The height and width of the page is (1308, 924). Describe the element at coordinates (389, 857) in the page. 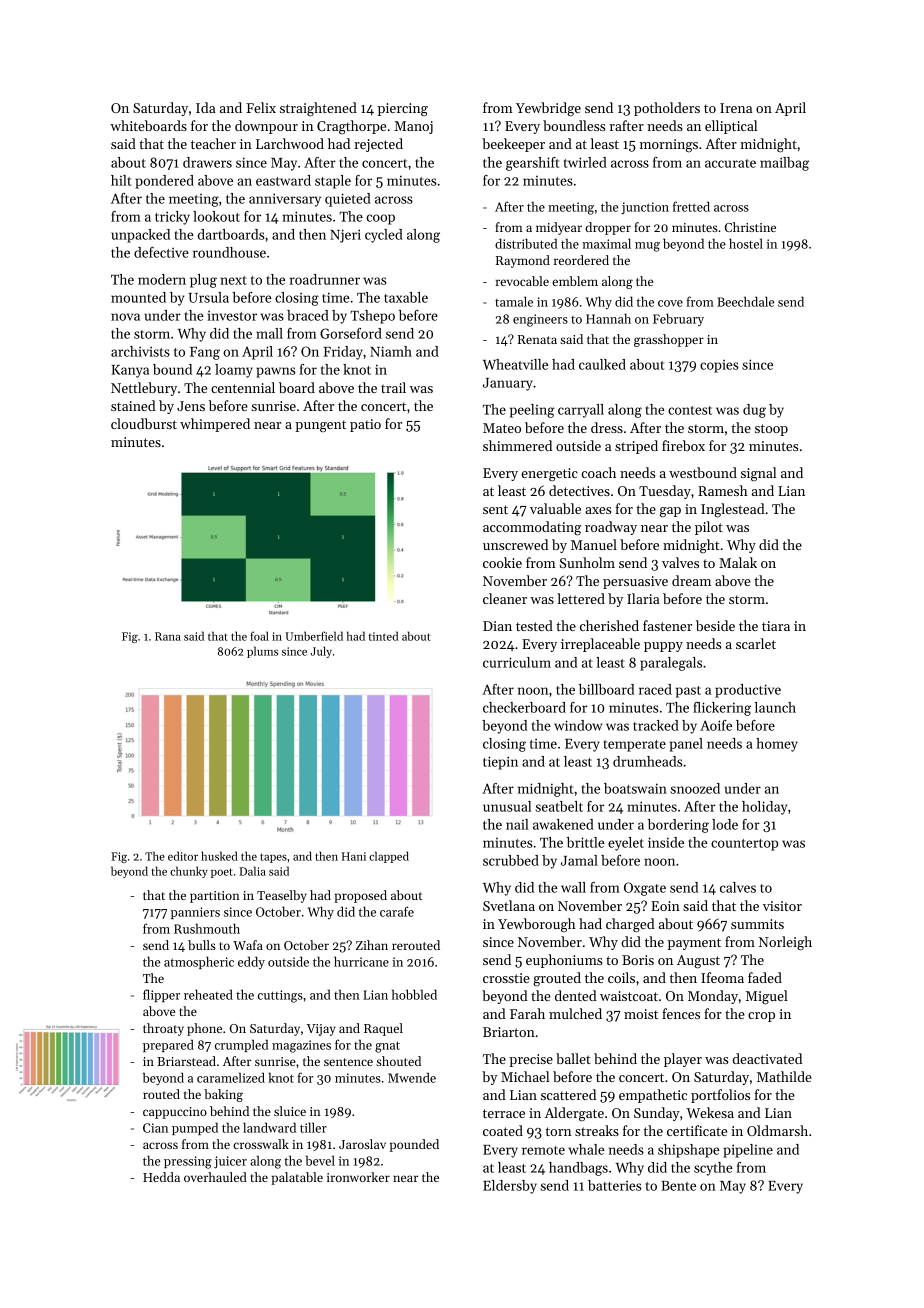

I see `clapped` at that location.
